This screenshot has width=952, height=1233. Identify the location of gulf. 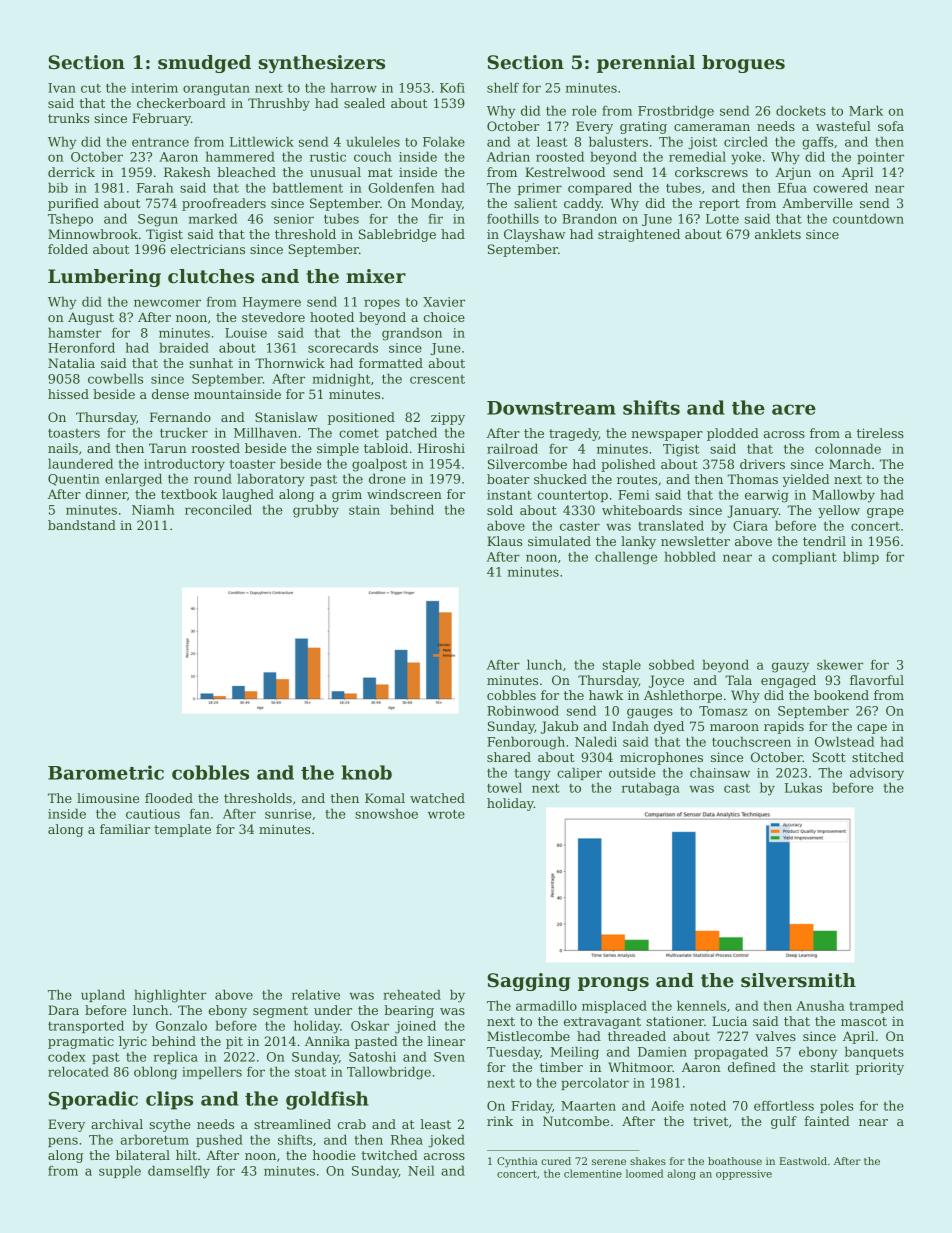
(784, 1122).
